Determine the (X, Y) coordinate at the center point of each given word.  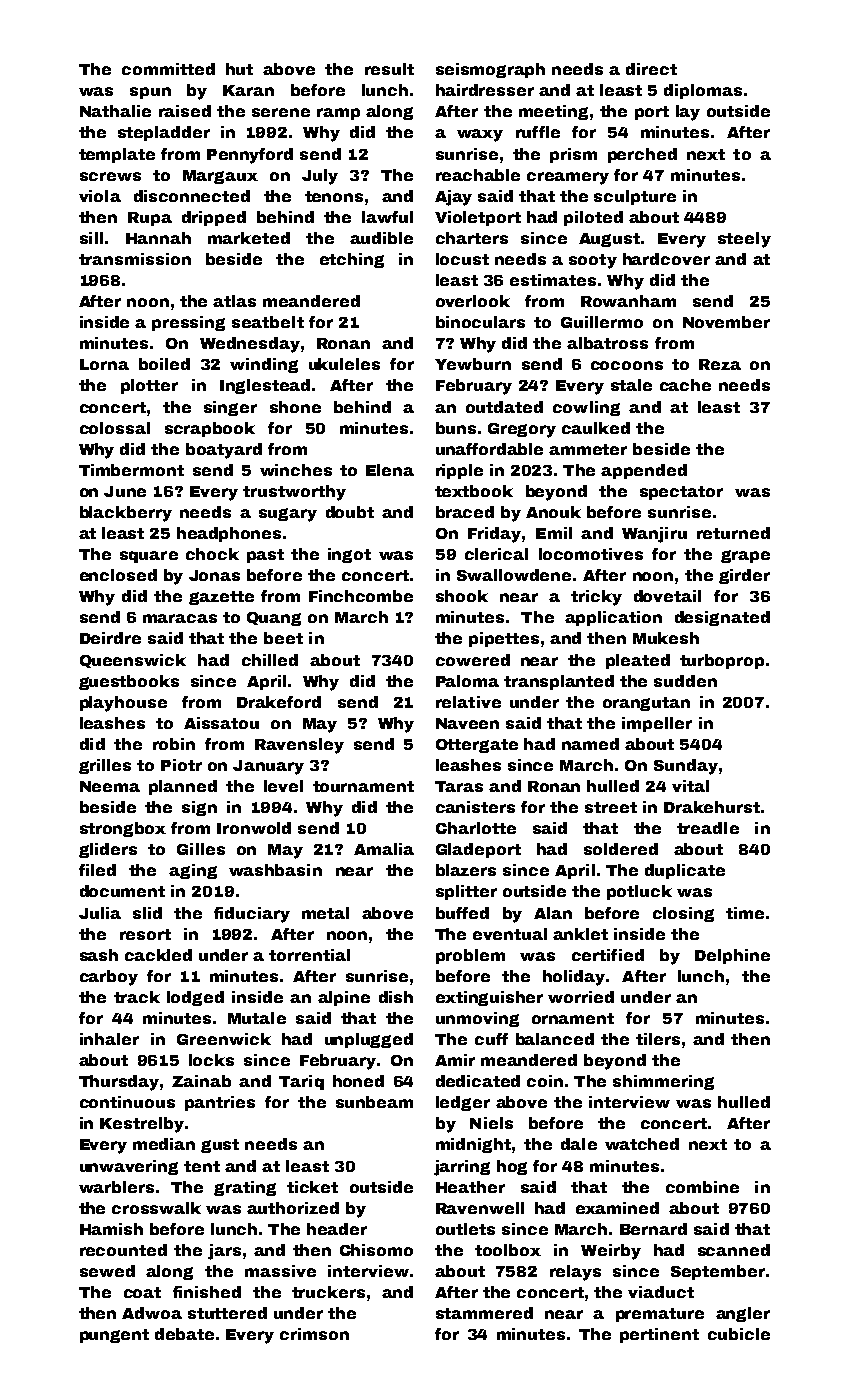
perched (642, 155)
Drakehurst (712, 807)
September (718, 1272)
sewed (107, 1271)
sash (99, 955)
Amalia (384, 849)
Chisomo (376, 1250)
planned (183, 787)
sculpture (635, 197)
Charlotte (476, 828)
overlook (473, 301)
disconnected (192, 196)
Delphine (732, 956)
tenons (334, 196)
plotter (149, 386)
